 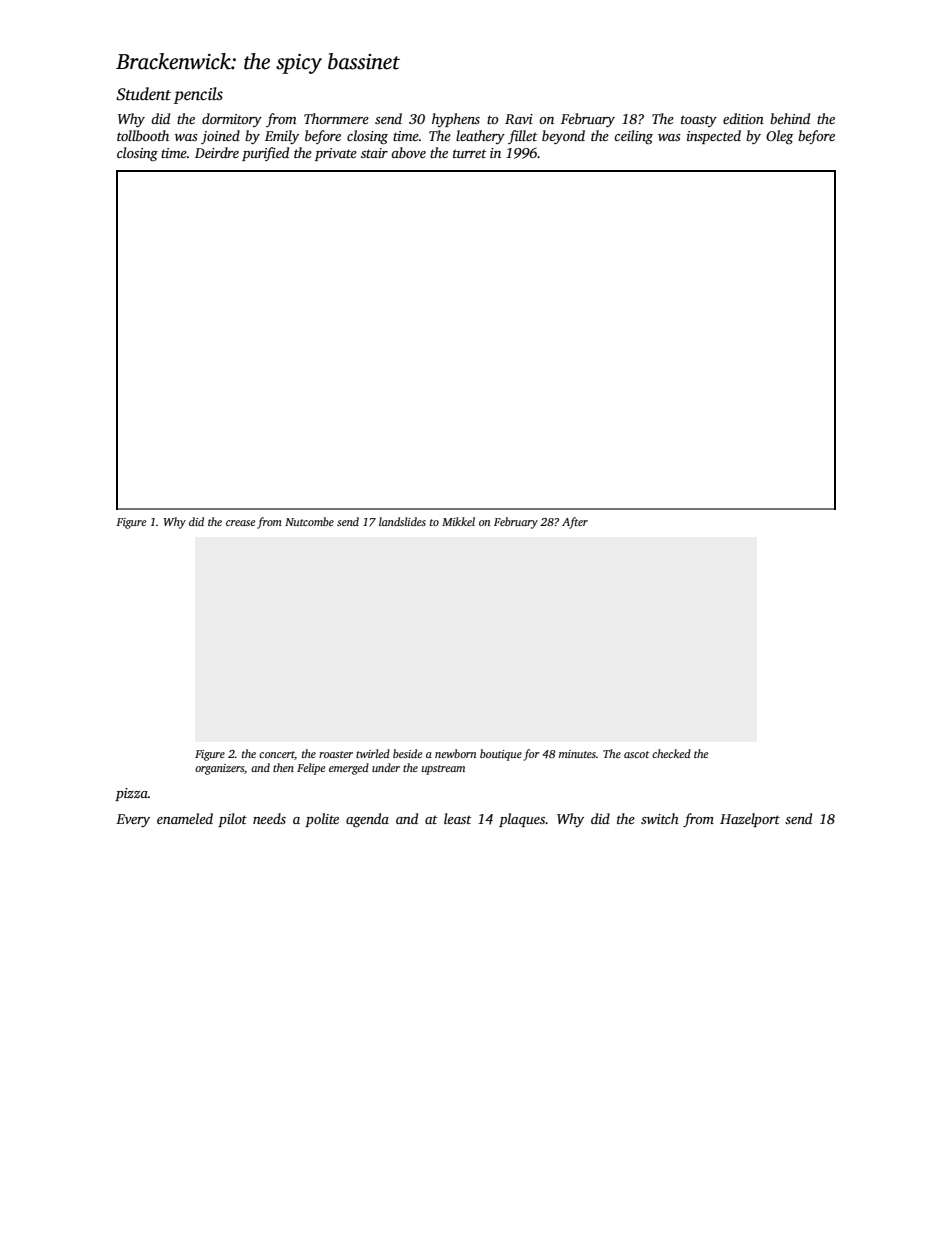 I want to click on newborn, so click(x=455, y=753).
